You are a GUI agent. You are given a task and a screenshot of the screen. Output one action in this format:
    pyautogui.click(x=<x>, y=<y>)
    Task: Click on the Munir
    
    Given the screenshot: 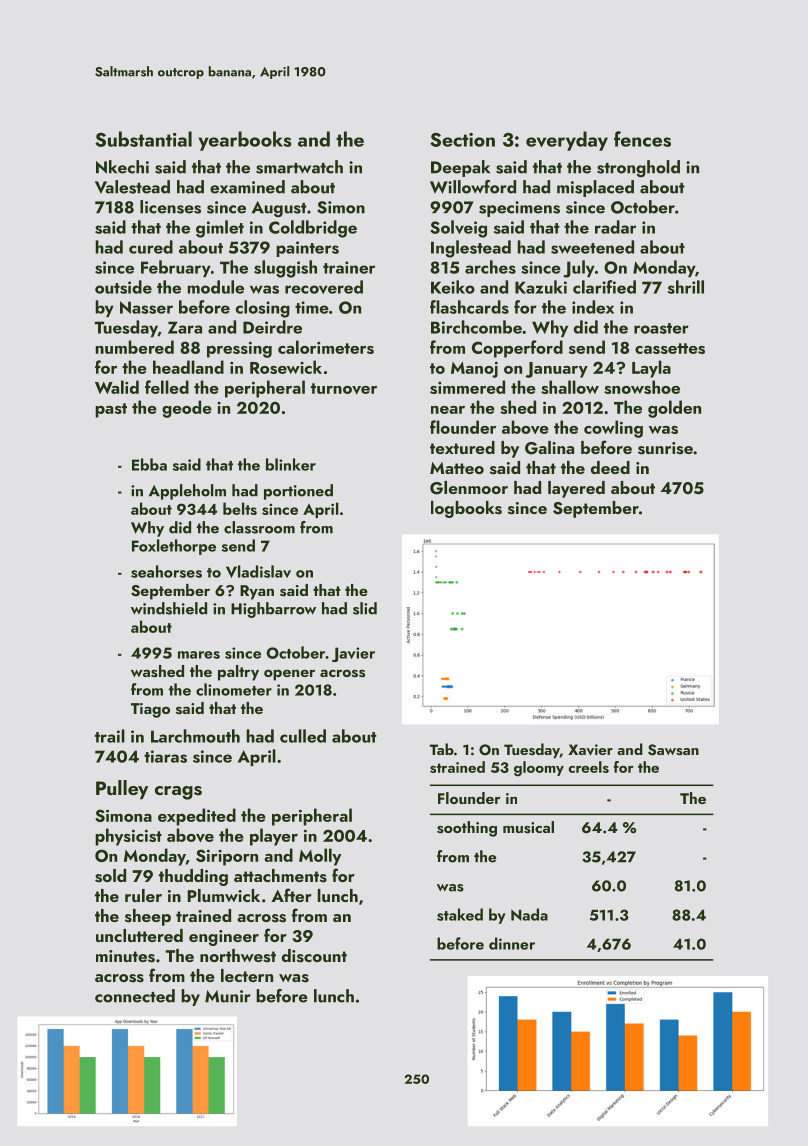 What is the action you would take?
    pyautogui.click(x=228, y=996)
